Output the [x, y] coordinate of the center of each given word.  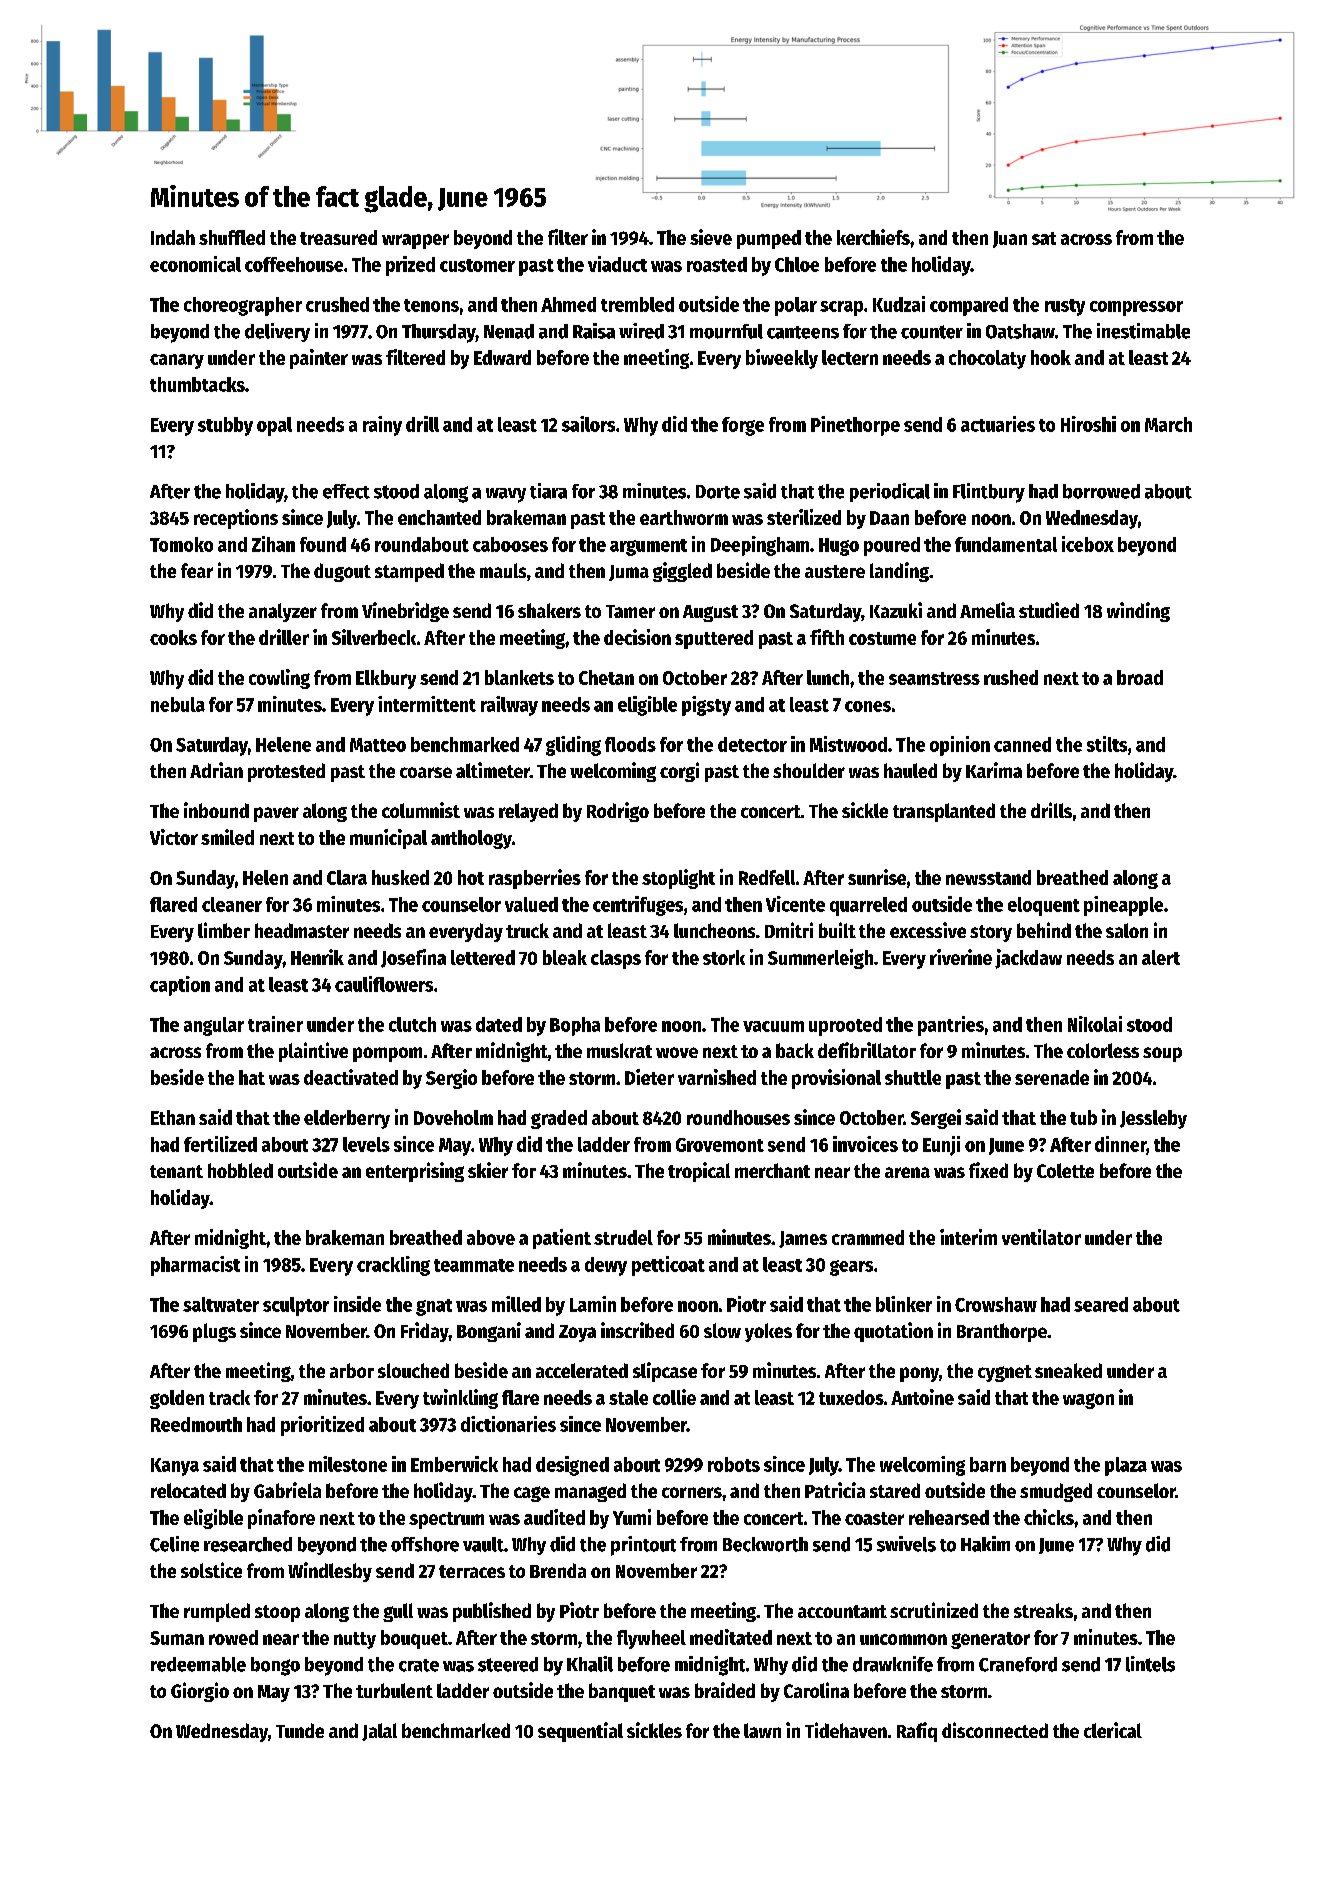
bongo [275, 1666]
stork [724, 957]
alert [1161, 957]
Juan [1010, 239]
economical [195, 264]
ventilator [1041, 1237]
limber [224, 930]
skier [488, 1170]
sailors [588, 424]
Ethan [173, 1117]
